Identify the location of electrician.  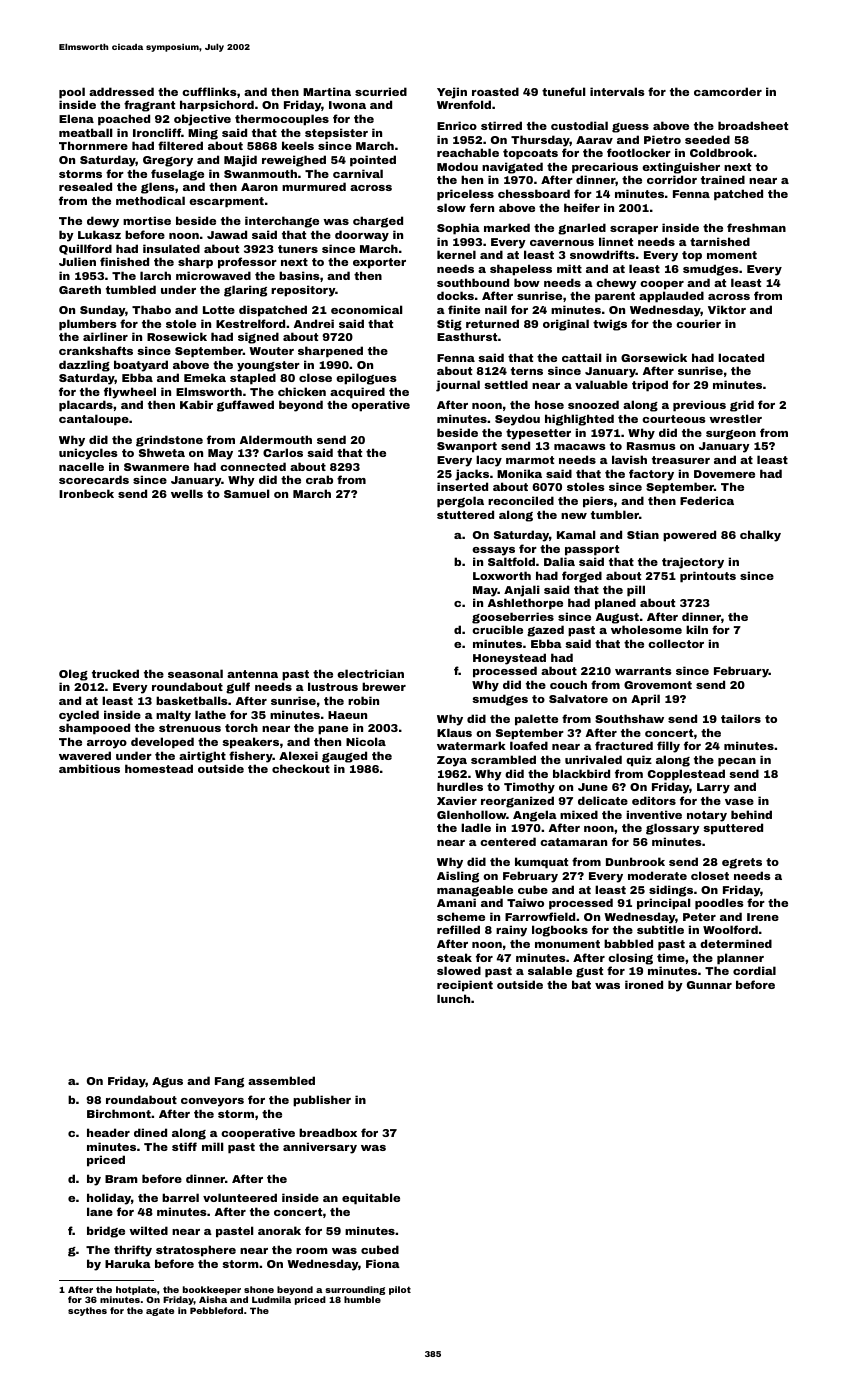
(370, 673).
